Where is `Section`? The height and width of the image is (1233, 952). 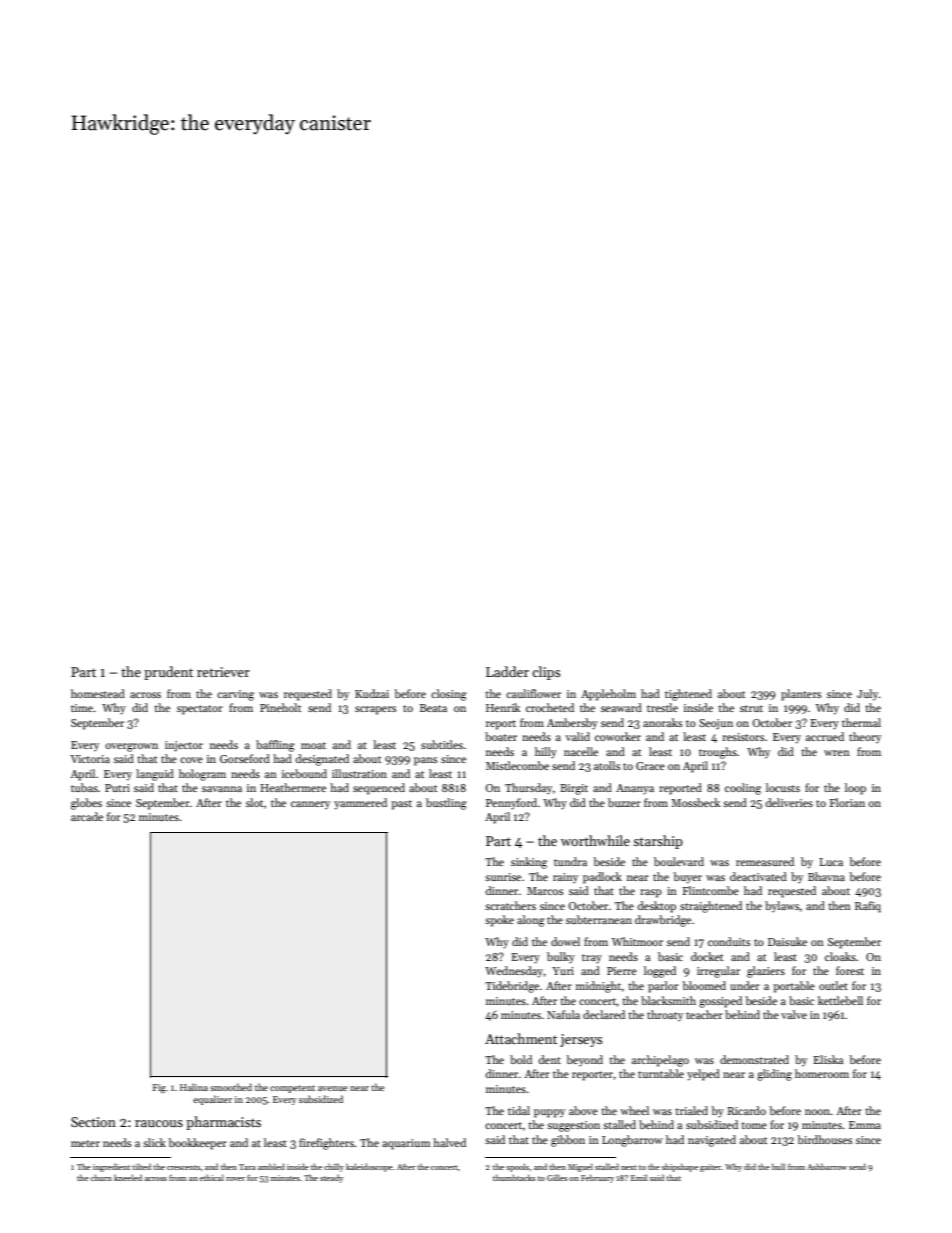 Section is located at coordinates (93, 1122).
